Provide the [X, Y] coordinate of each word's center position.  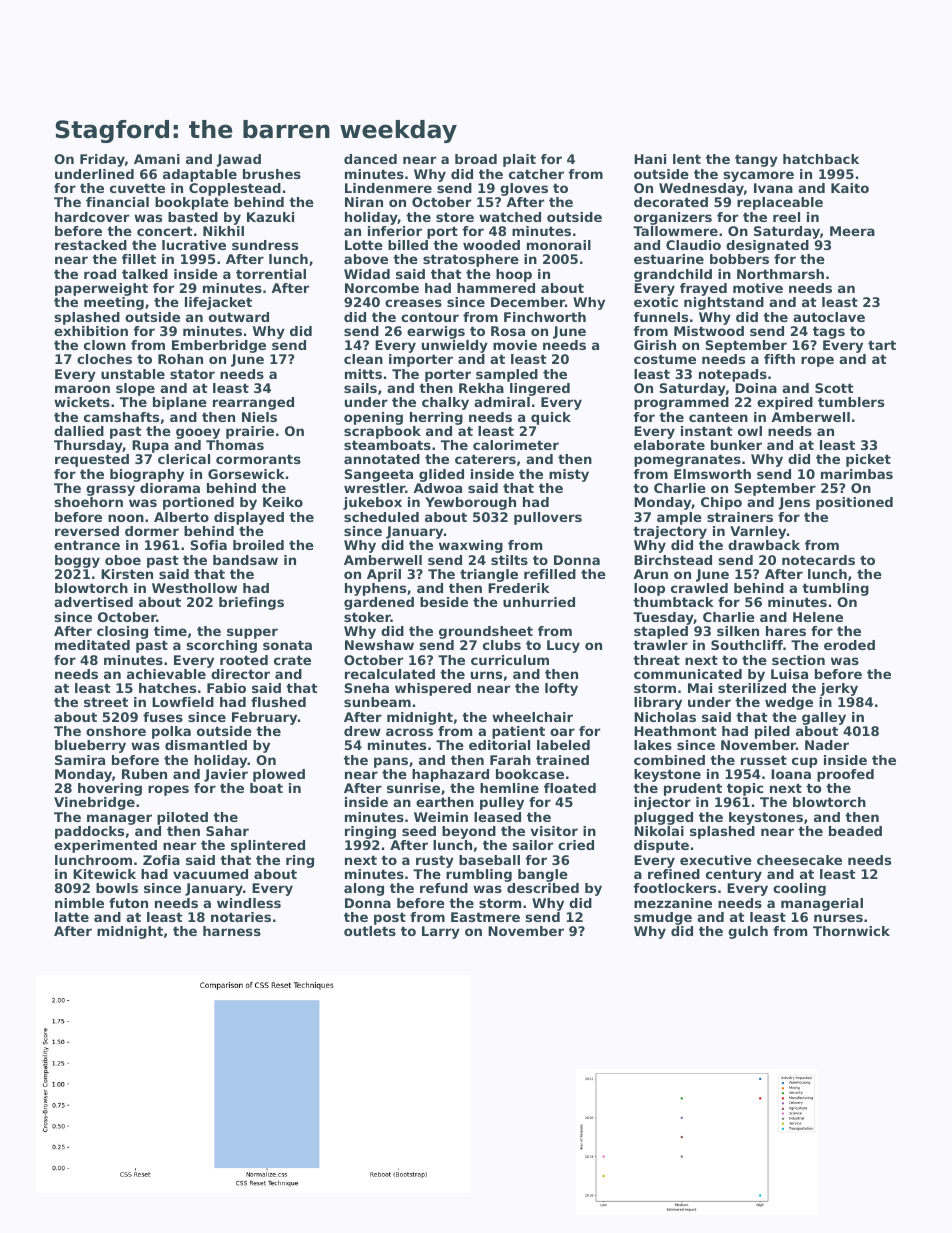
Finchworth [545, 317]
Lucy [563, 646]
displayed [249, 518]
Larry [441, 932]
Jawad [238, 160]
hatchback [821, 159]
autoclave [829, 317]
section [798, 660]
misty [569, 475]
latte [72, 917]
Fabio [226, 688]
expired [785, 403]
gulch [748, 932]
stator [192, 374]
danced [370, 159]
